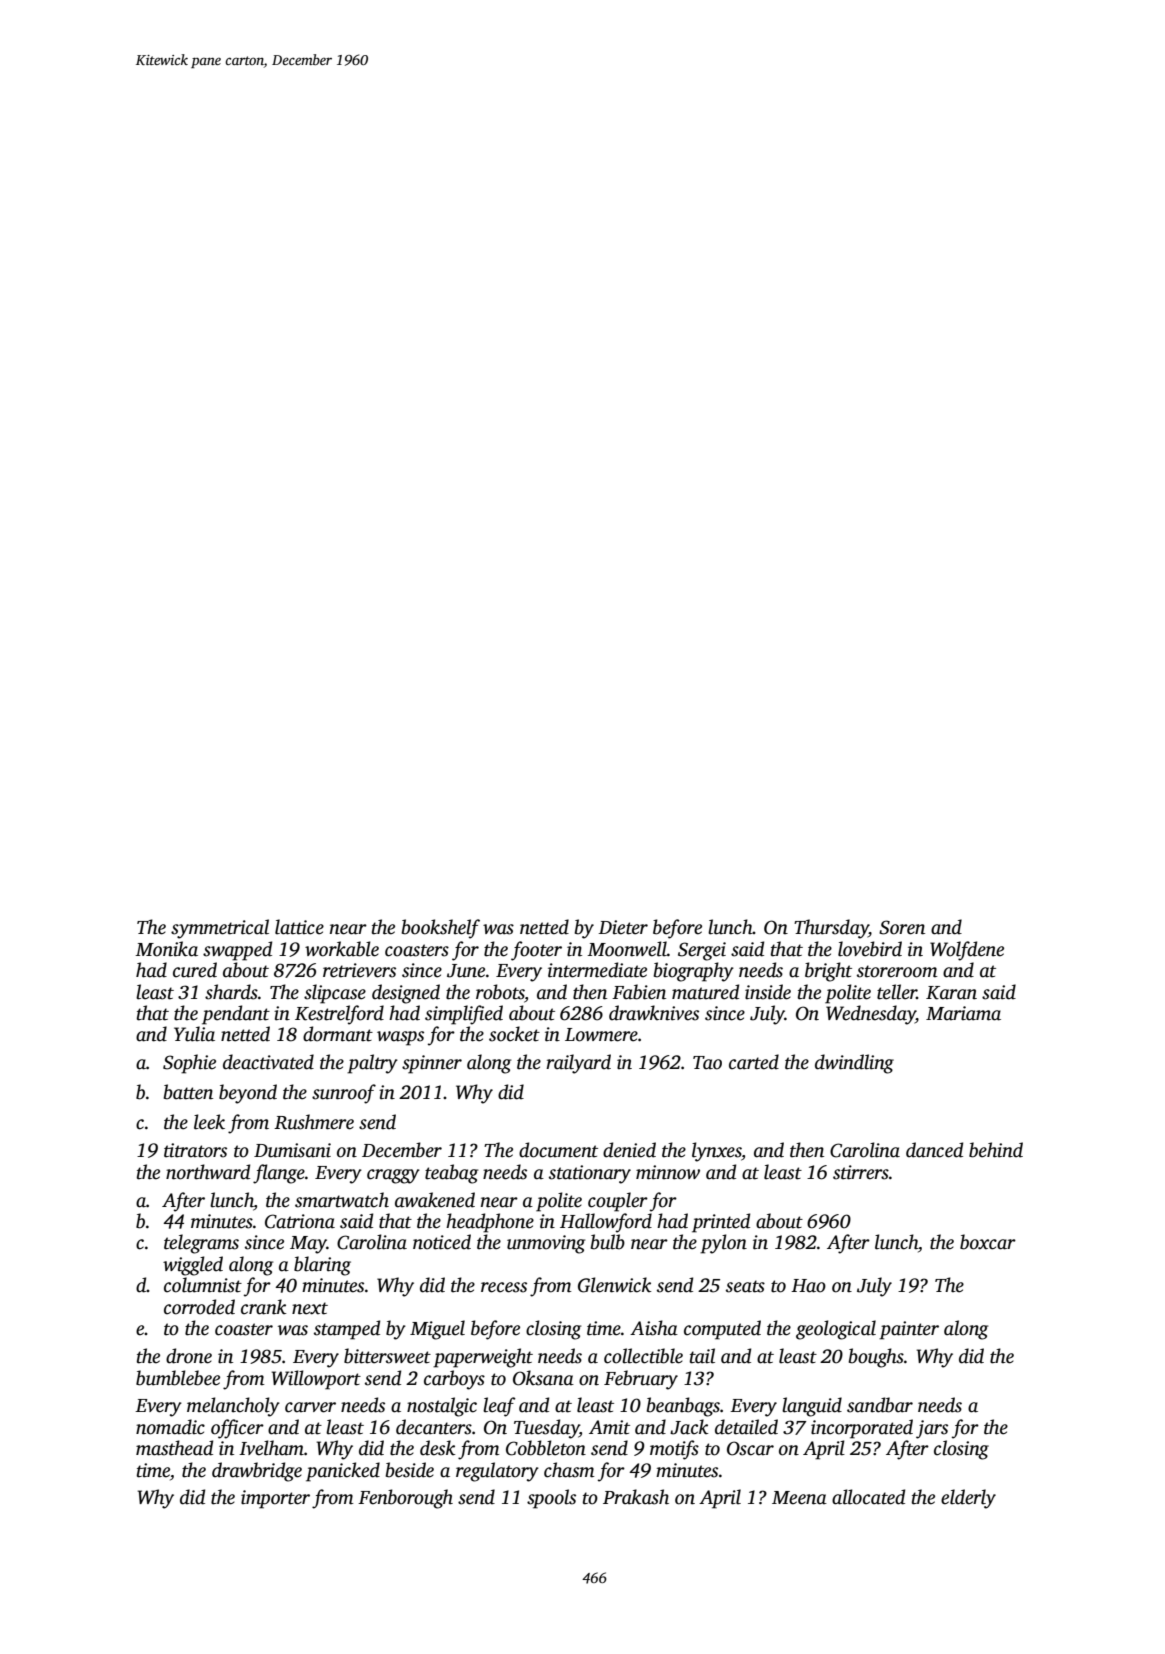  Describe the element at coordinates (546, 1244) in the screenshot. I see `unmoving` at that location.
